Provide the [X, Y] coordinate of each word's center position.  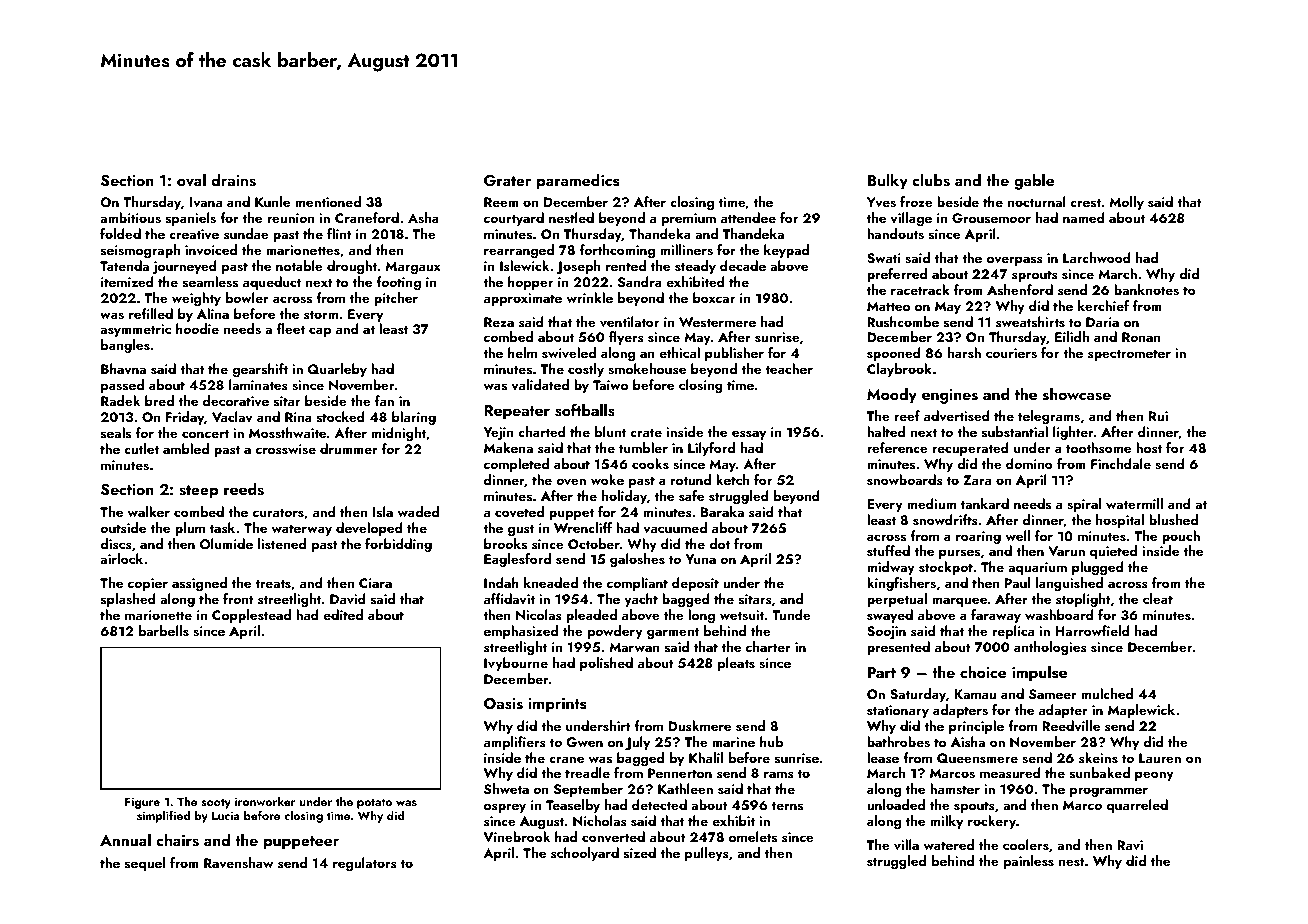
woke [607, 479]
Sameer [1053, 694]
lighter [1073, 433]
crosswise [286, 449]
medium [931, 503]
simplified [163, 816]
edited [343, 614]
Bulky [888, 182]
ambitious [130, 217]
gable [1034, 182]
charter [768, 646]
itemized [127, 281]
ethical [679, 352]
